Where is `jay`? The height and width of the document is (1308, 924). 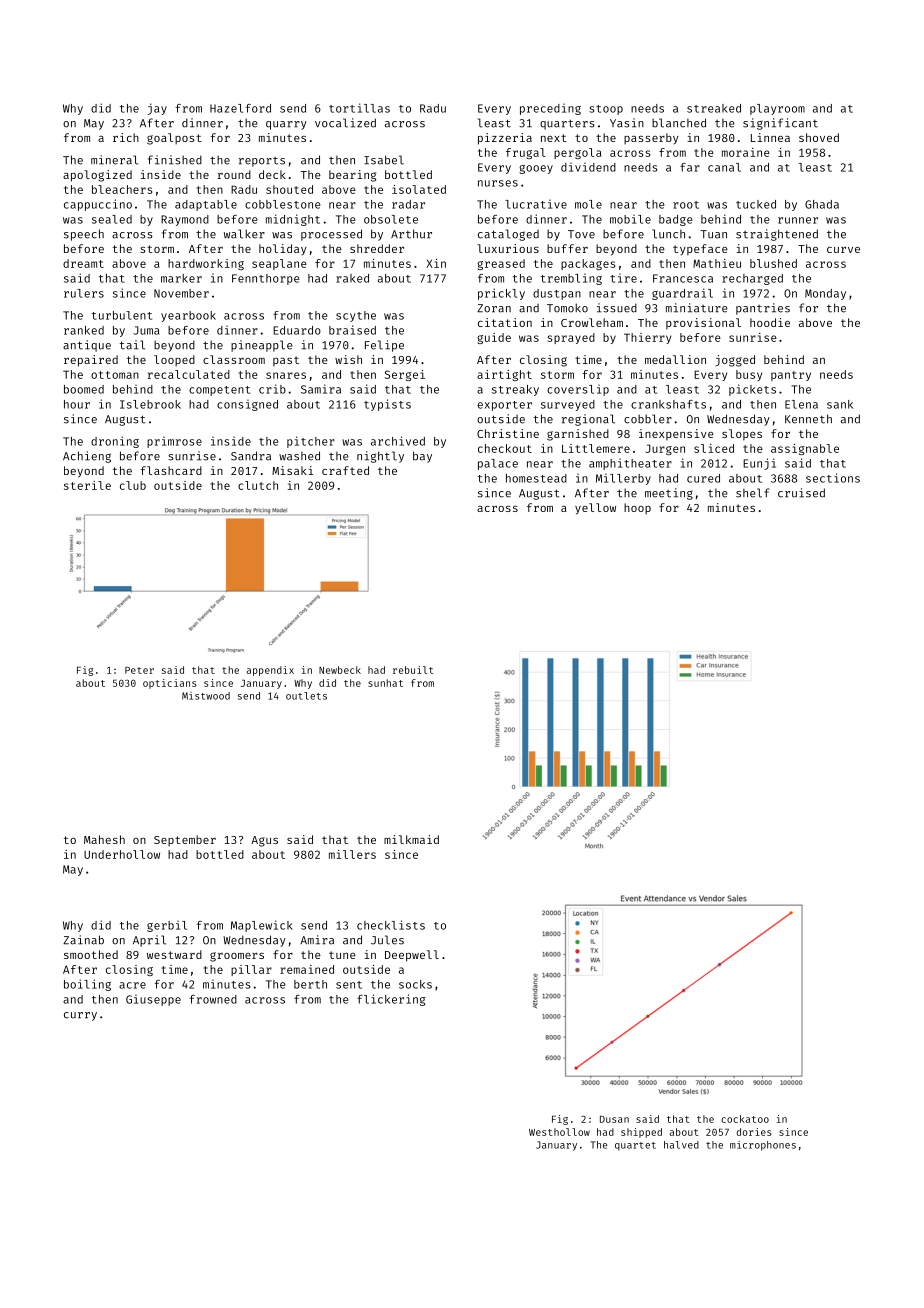
jay is located at coordinates (157, 109).
